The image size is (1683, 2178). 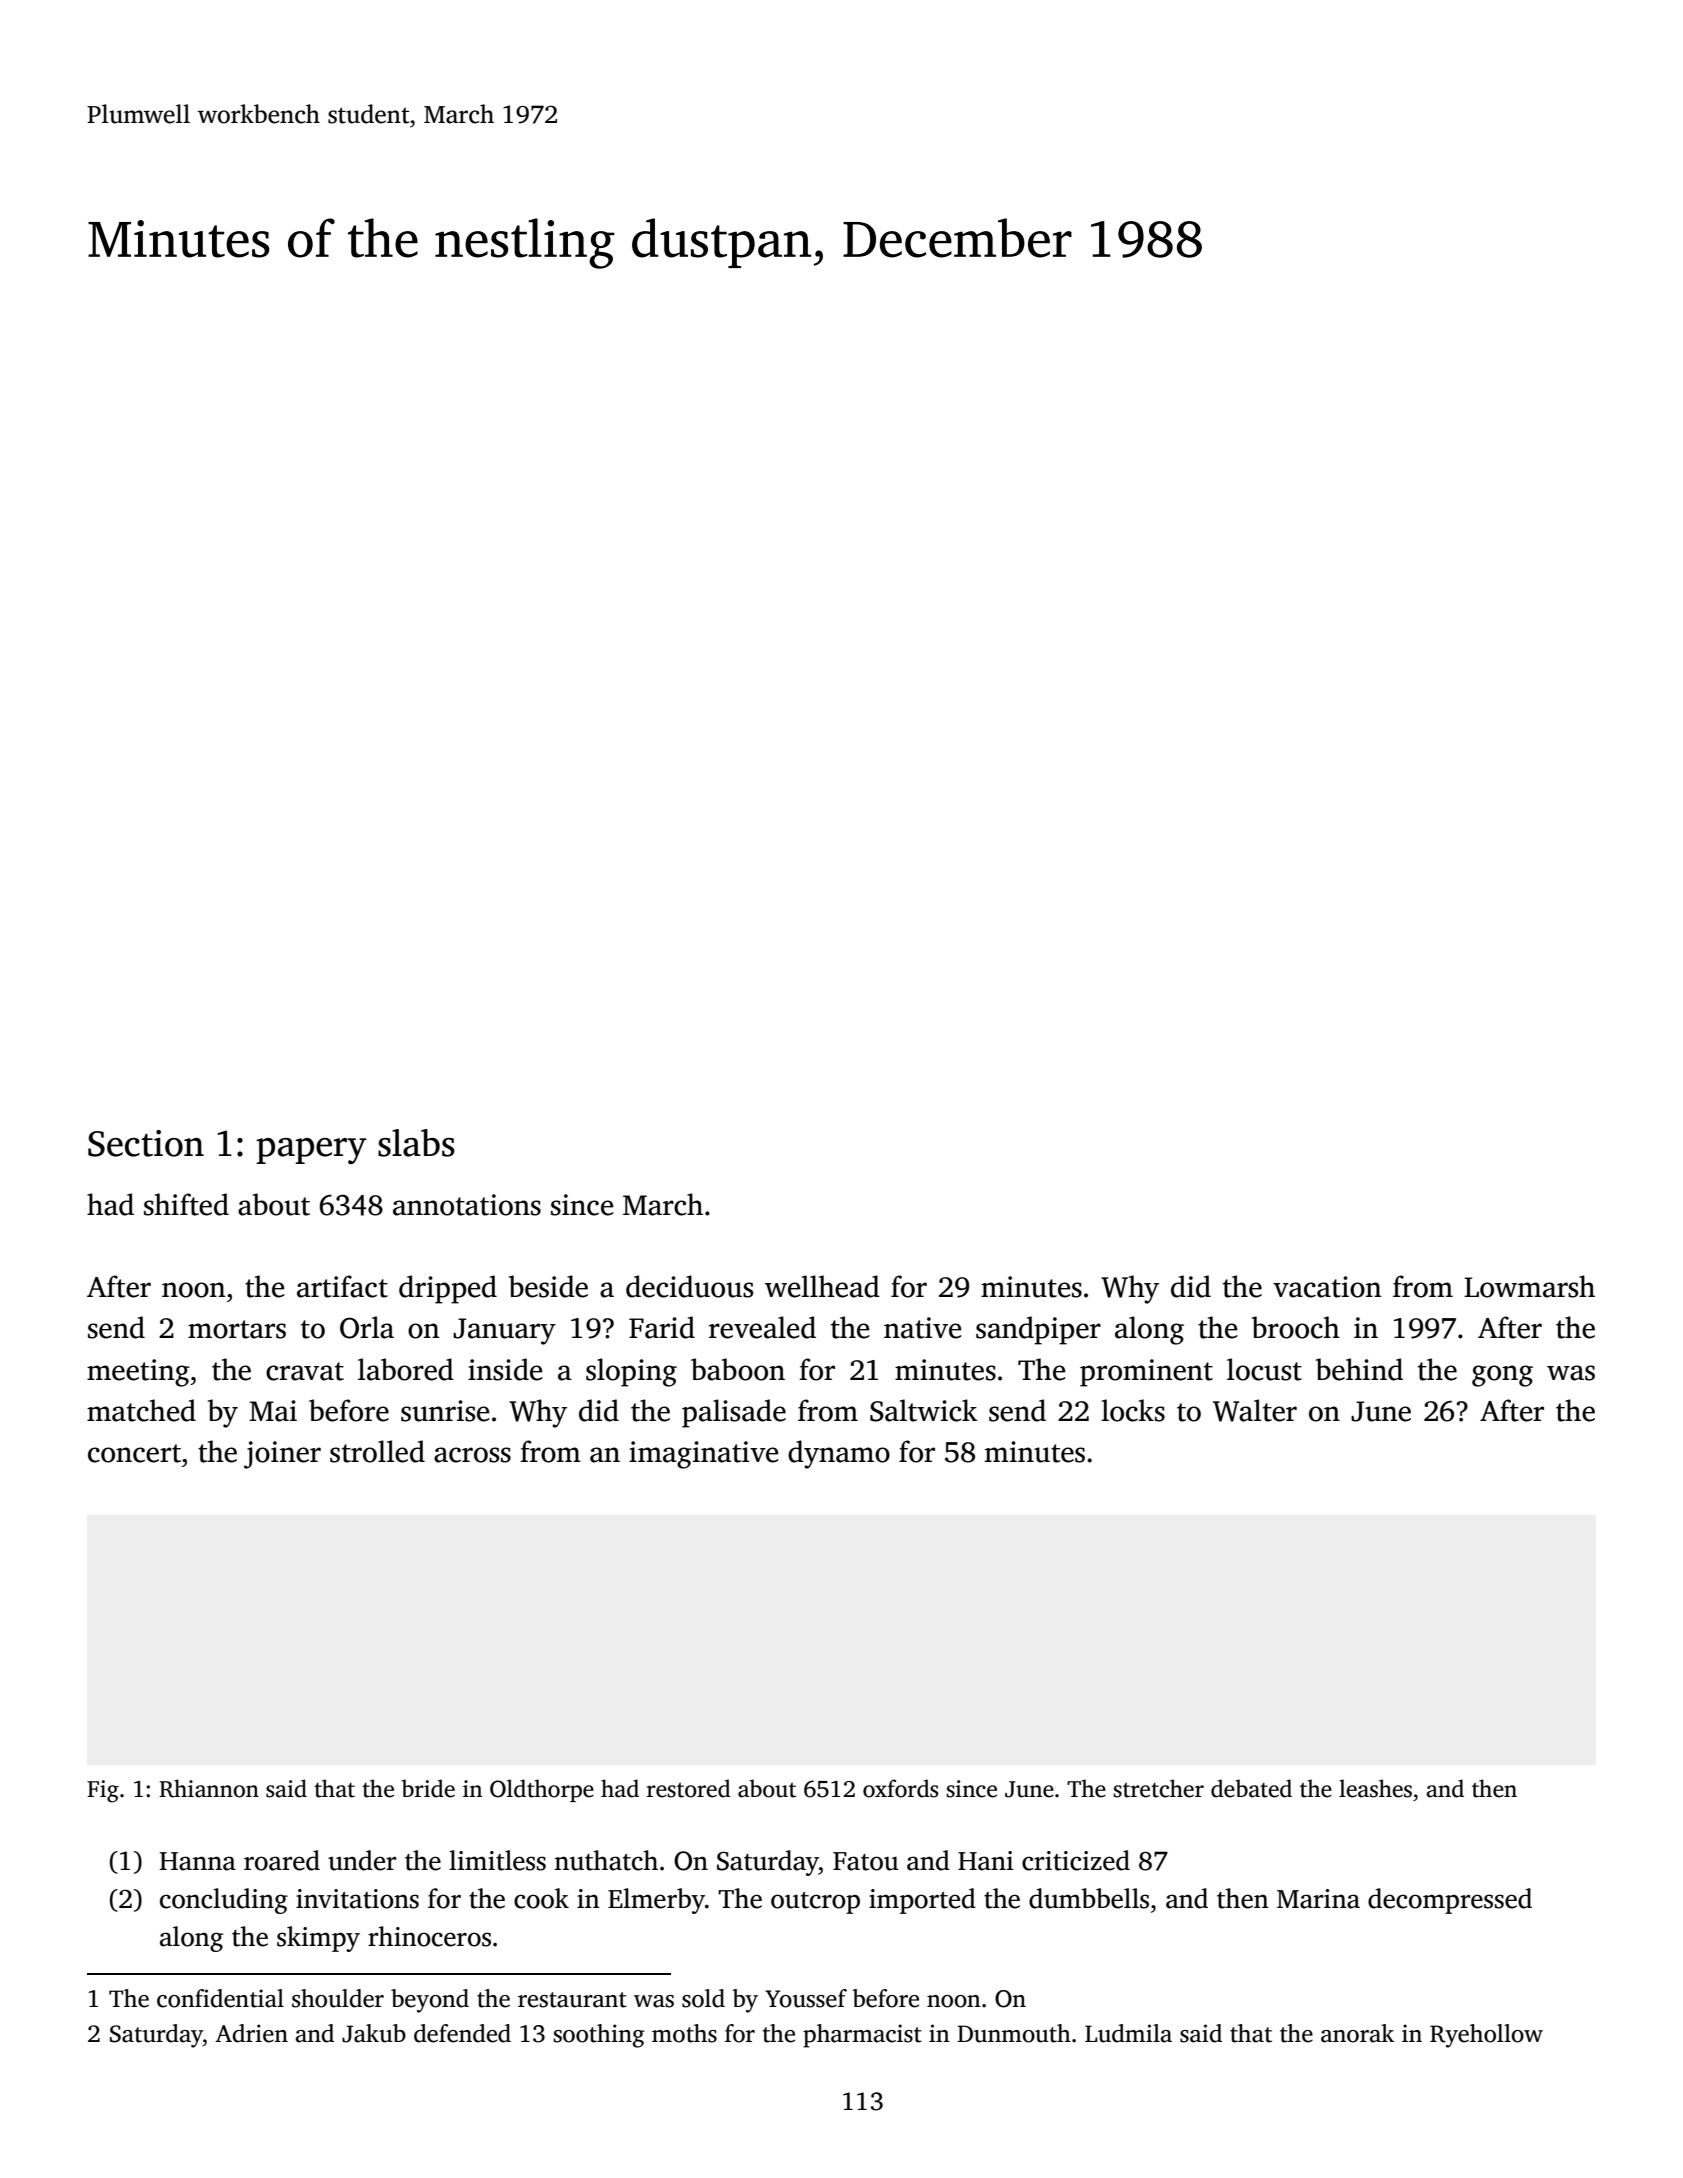 What do you see at coordinates (901, 1788) in the document?
I see `oxfords` at bounding box center [901, 1788].
